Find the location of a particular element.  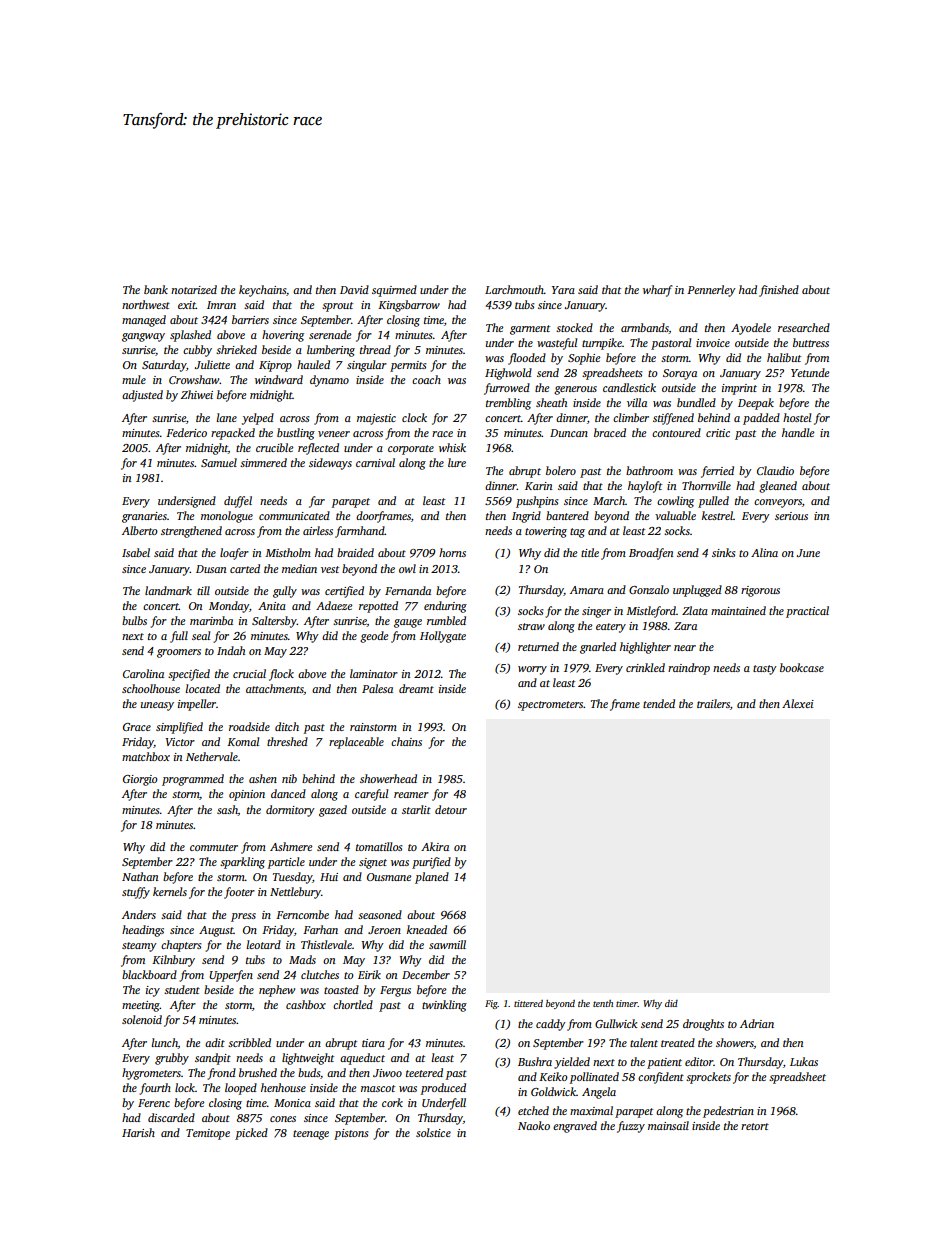

notarized is located at coordinates (194, 289).
